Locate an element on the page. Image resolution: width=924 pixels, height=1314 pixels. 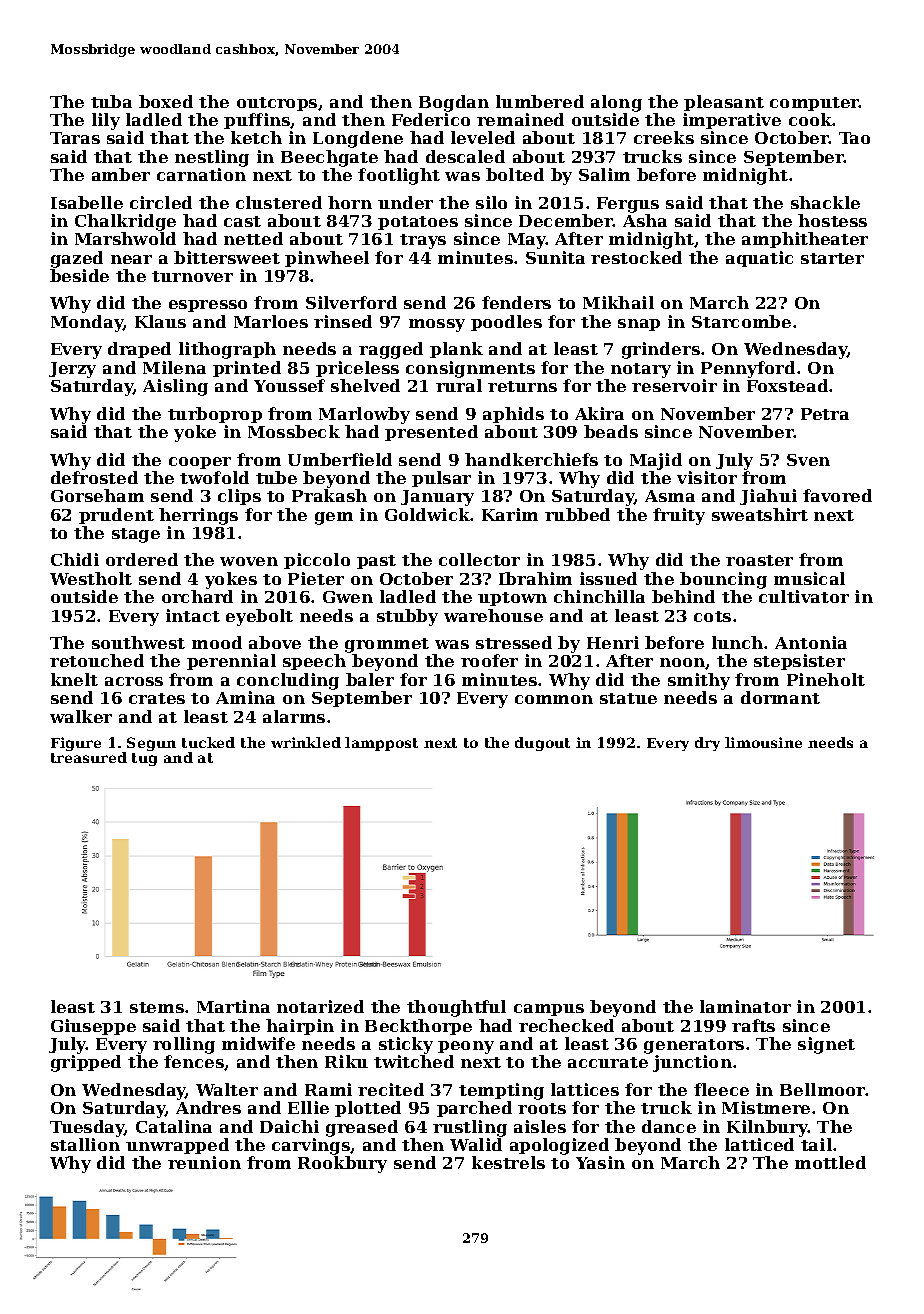
trays is located at coordinates (423, 241).
